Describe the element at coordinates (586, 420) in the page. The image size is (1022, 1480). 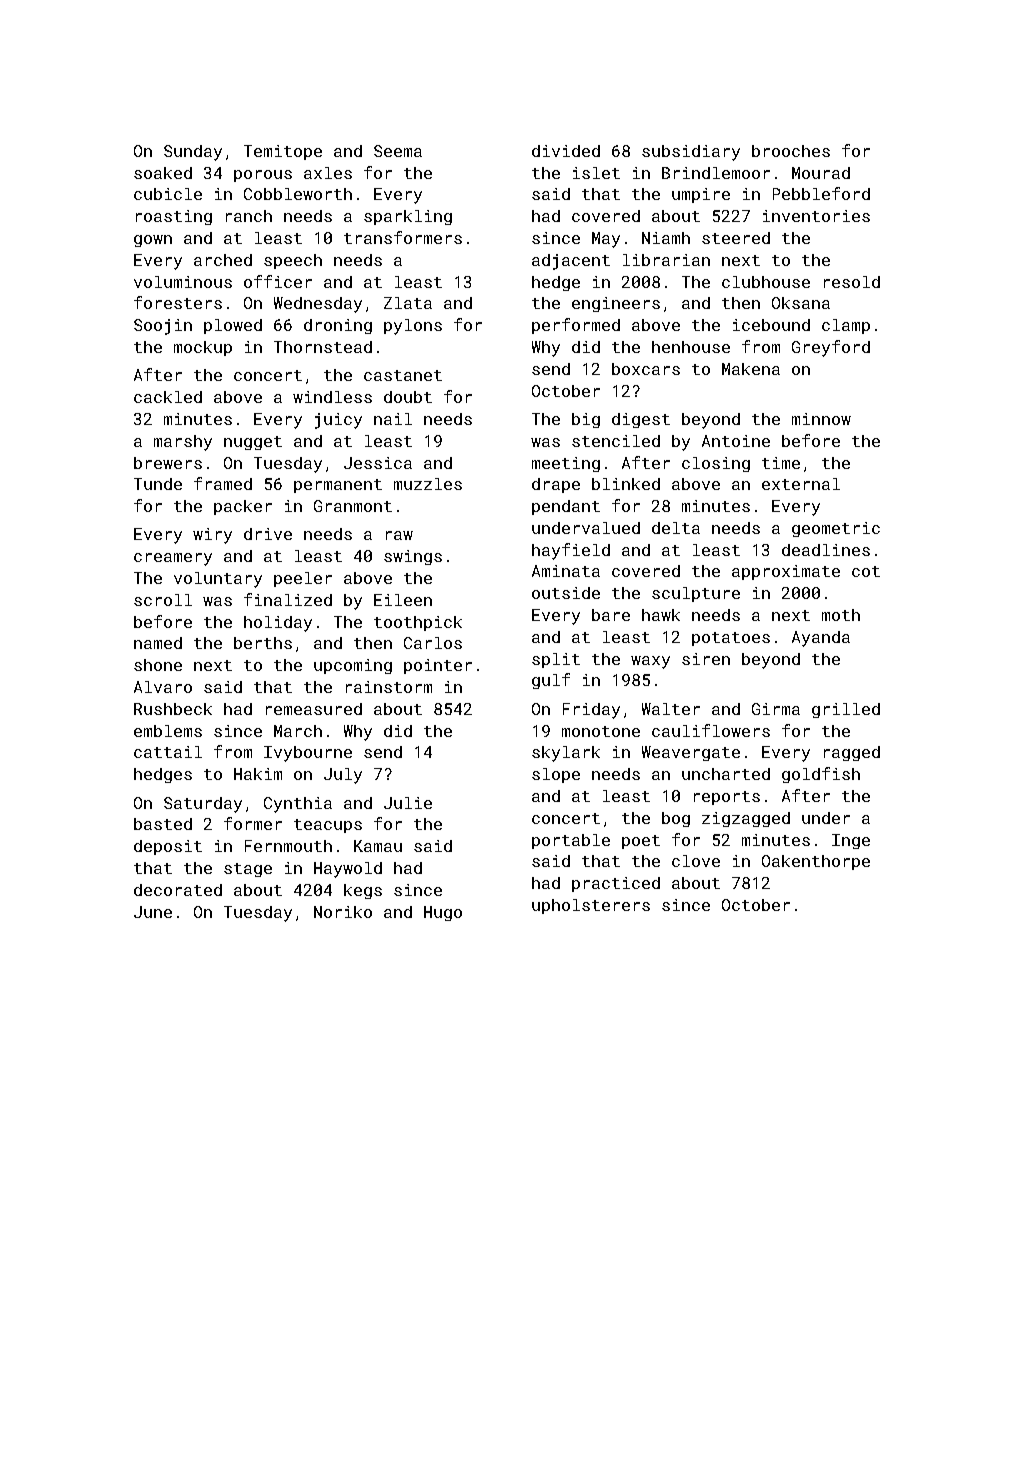
I see `big` at that location.
